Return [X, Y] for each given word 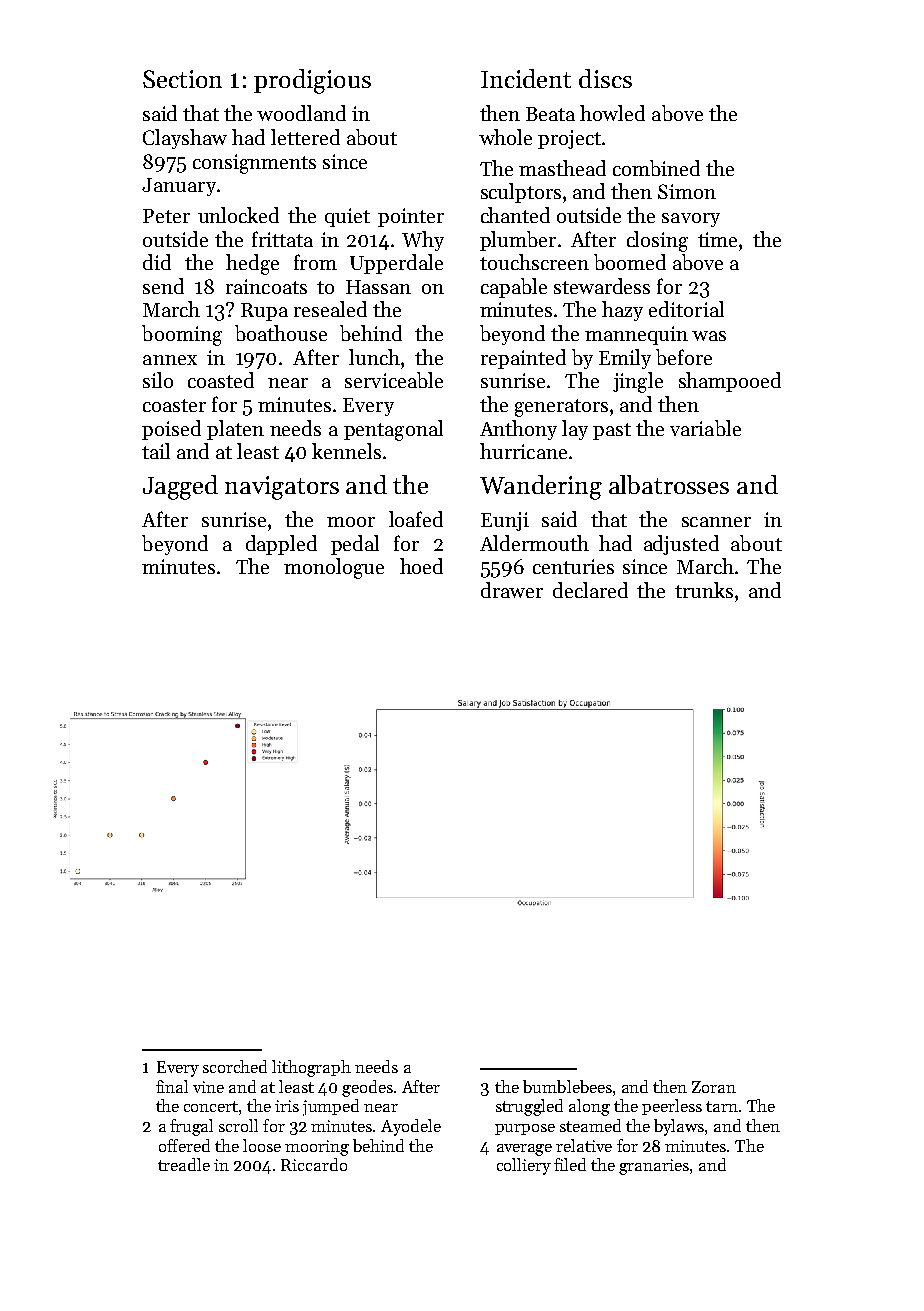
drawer [512, 590]
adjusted [681, 545]
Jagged [180, 487]
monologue [334, 568]
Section [182, 79]
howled [612, 113]
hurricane [523, 451]
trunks [704, 590]
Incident [526, 78]
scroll [238, 1125]
